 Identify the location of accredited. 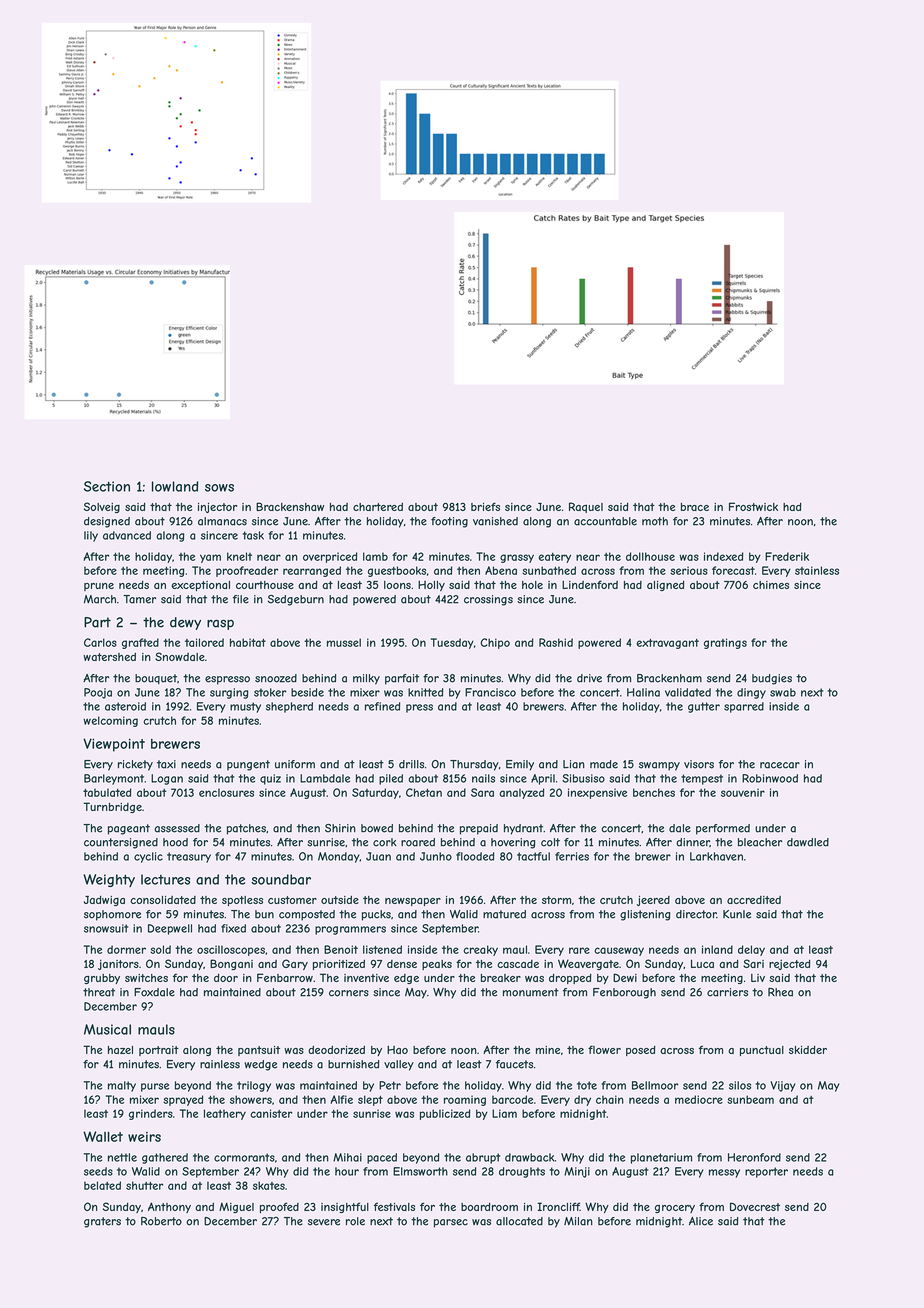
(754, 900).
